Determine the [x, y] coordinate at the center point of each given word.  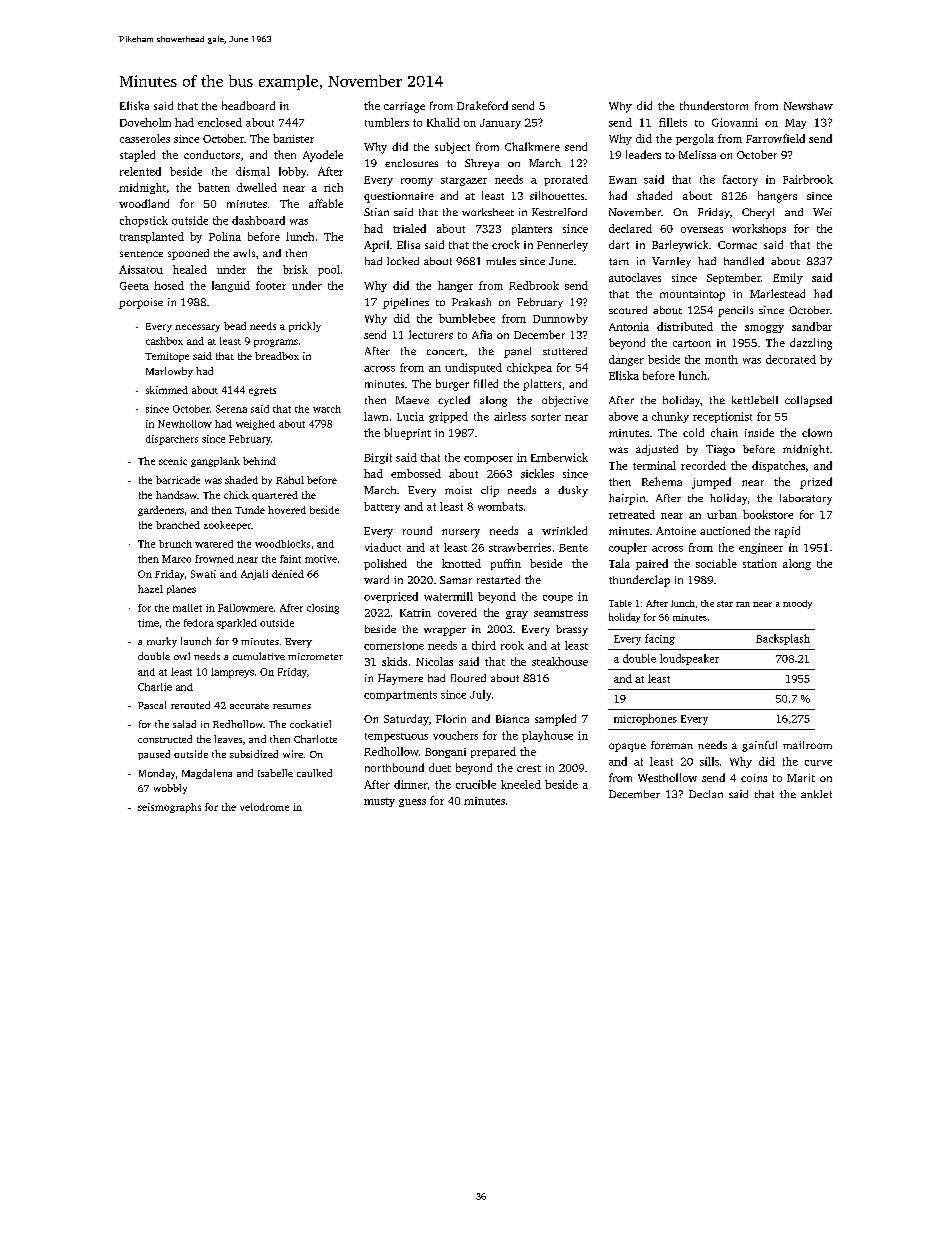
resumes [292, 706]
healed [190, 269]
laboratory [806, 499]
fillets [673, 122]
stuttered [565, 351]
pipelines [406, 303]
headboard [248, 105]
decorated [791, 359]
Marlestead [777, 293]
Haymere [400, 679]
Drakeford [482, 105]
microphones [645, 719]
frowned [214, 559]
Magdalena [207, 774]
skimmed [167, 390]
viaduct [383, 547]
